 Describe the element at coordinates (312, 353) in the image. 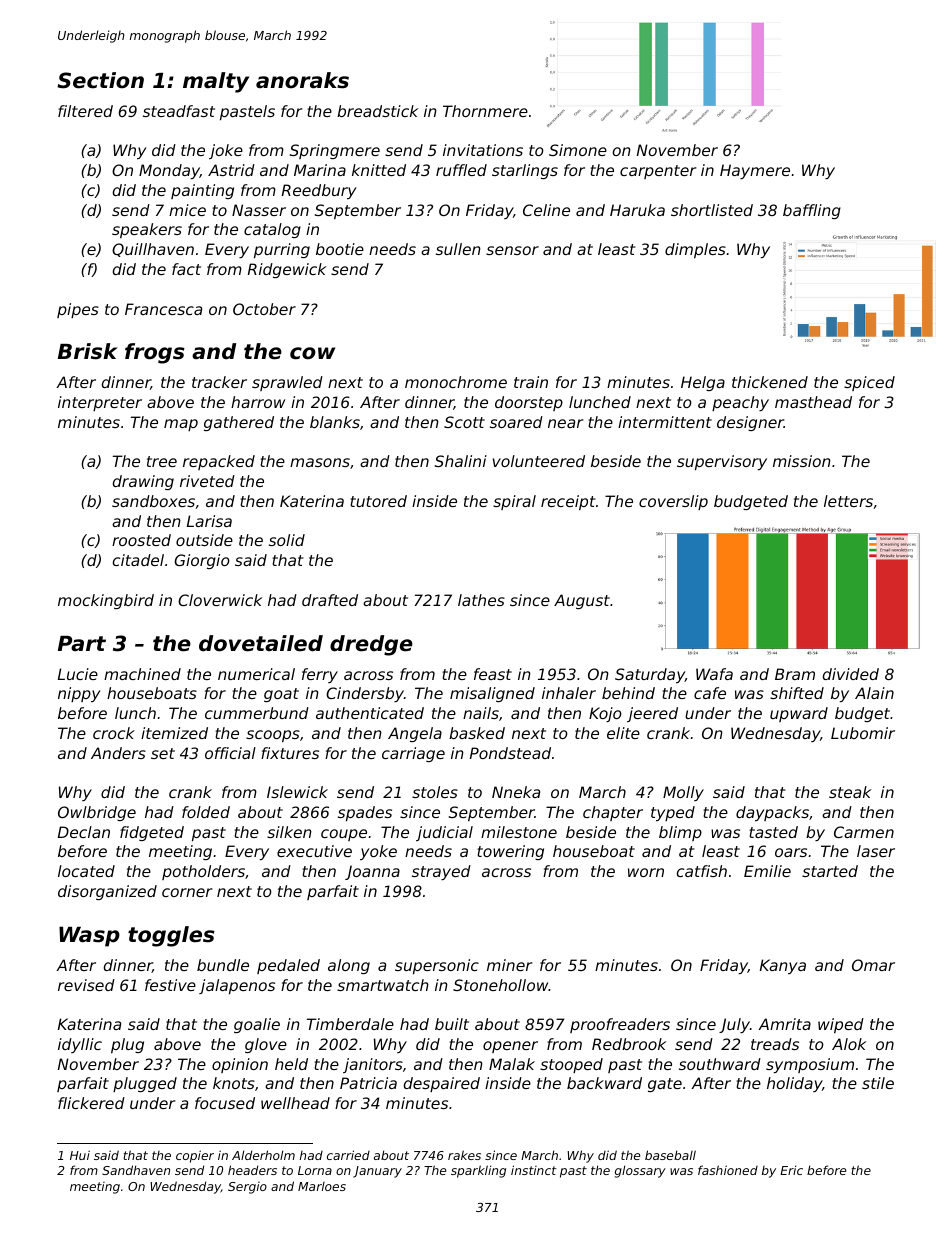

I see `cow` at that location.
